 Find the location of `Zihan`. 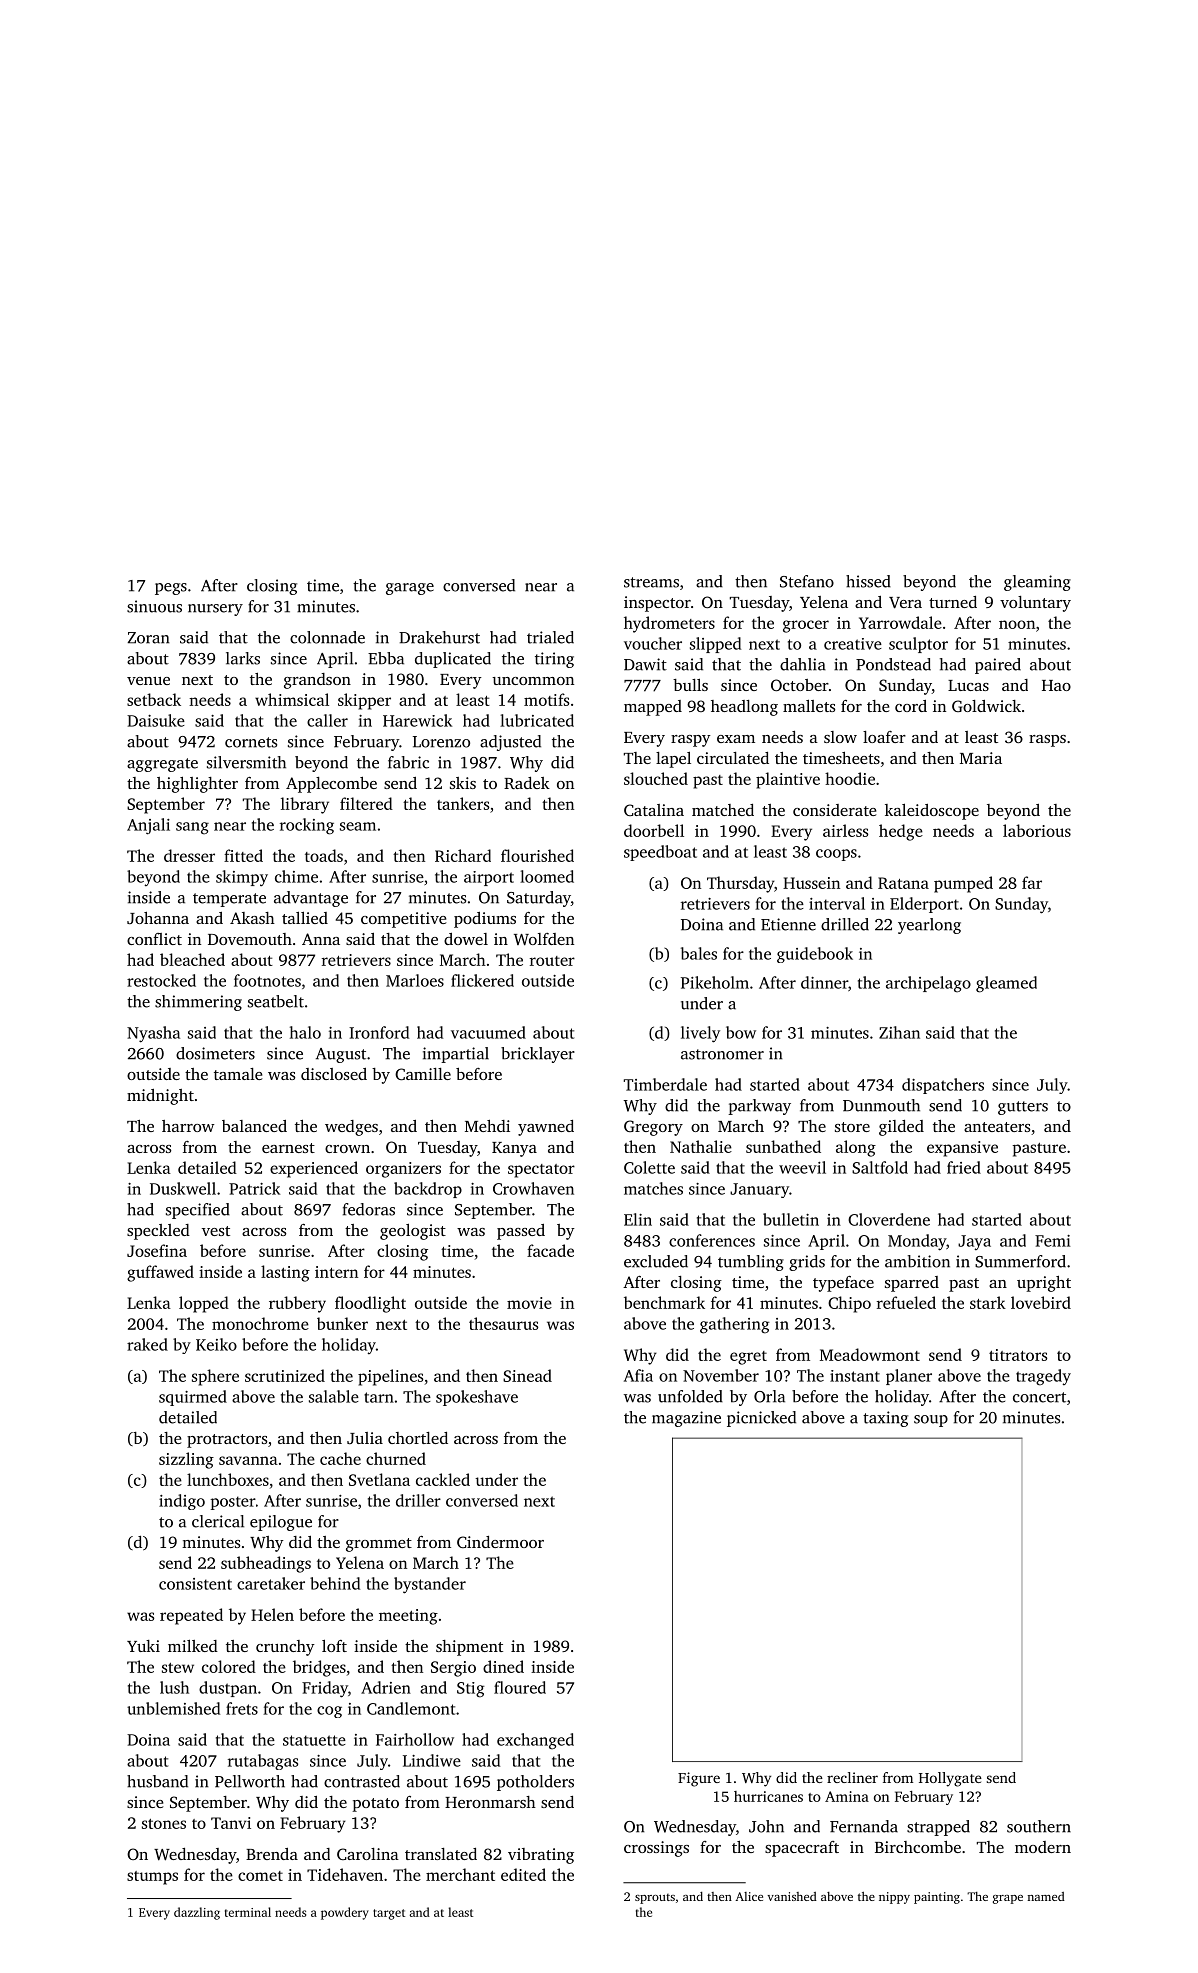

Zihan is located at coordinates (899, 1032).
